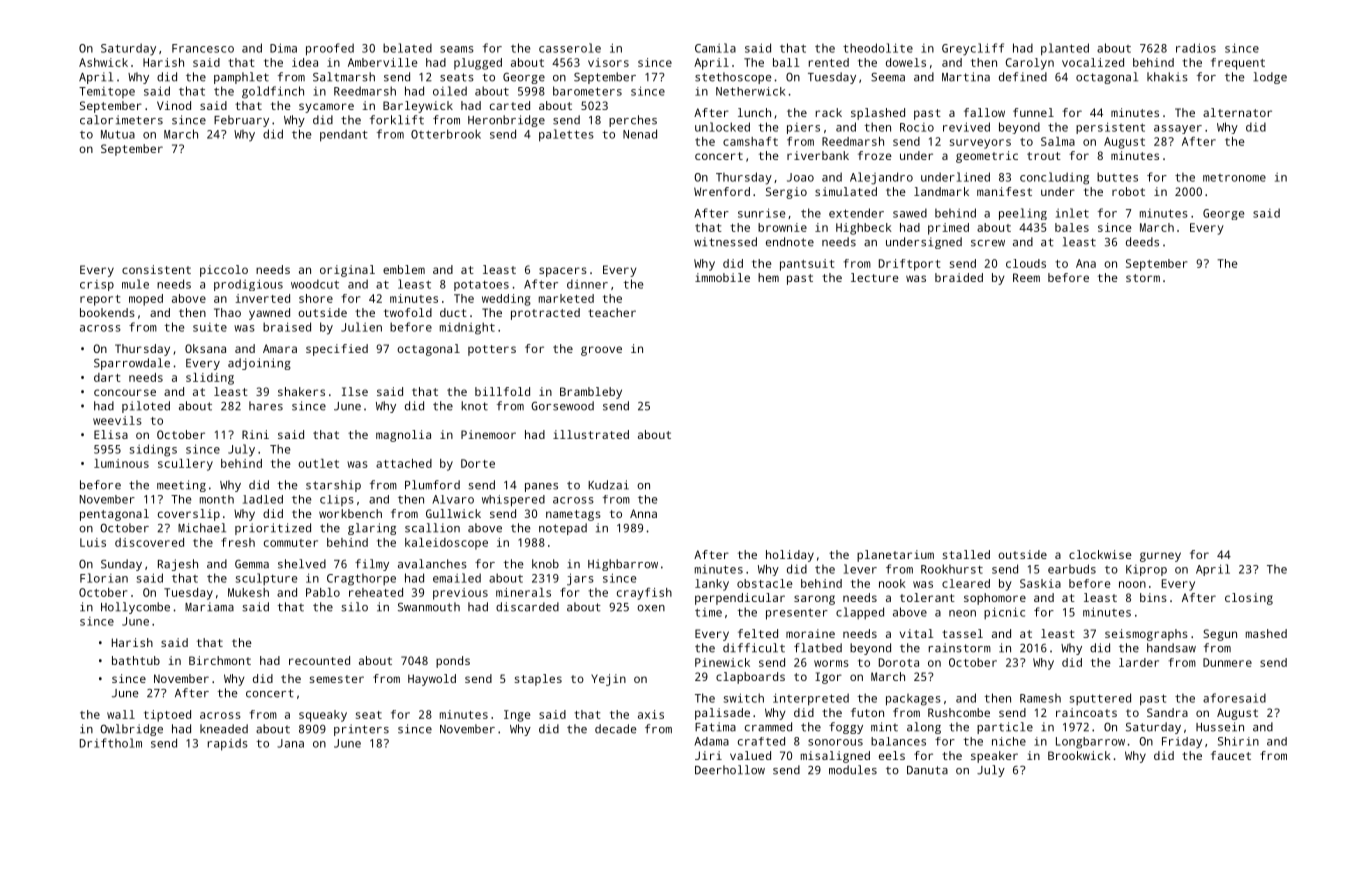 This screenshot has width=1372, height=887. What do you see at coordinates (782, 227) in the screenshot?
I see `brownie` at bounding box center [782, 227].
